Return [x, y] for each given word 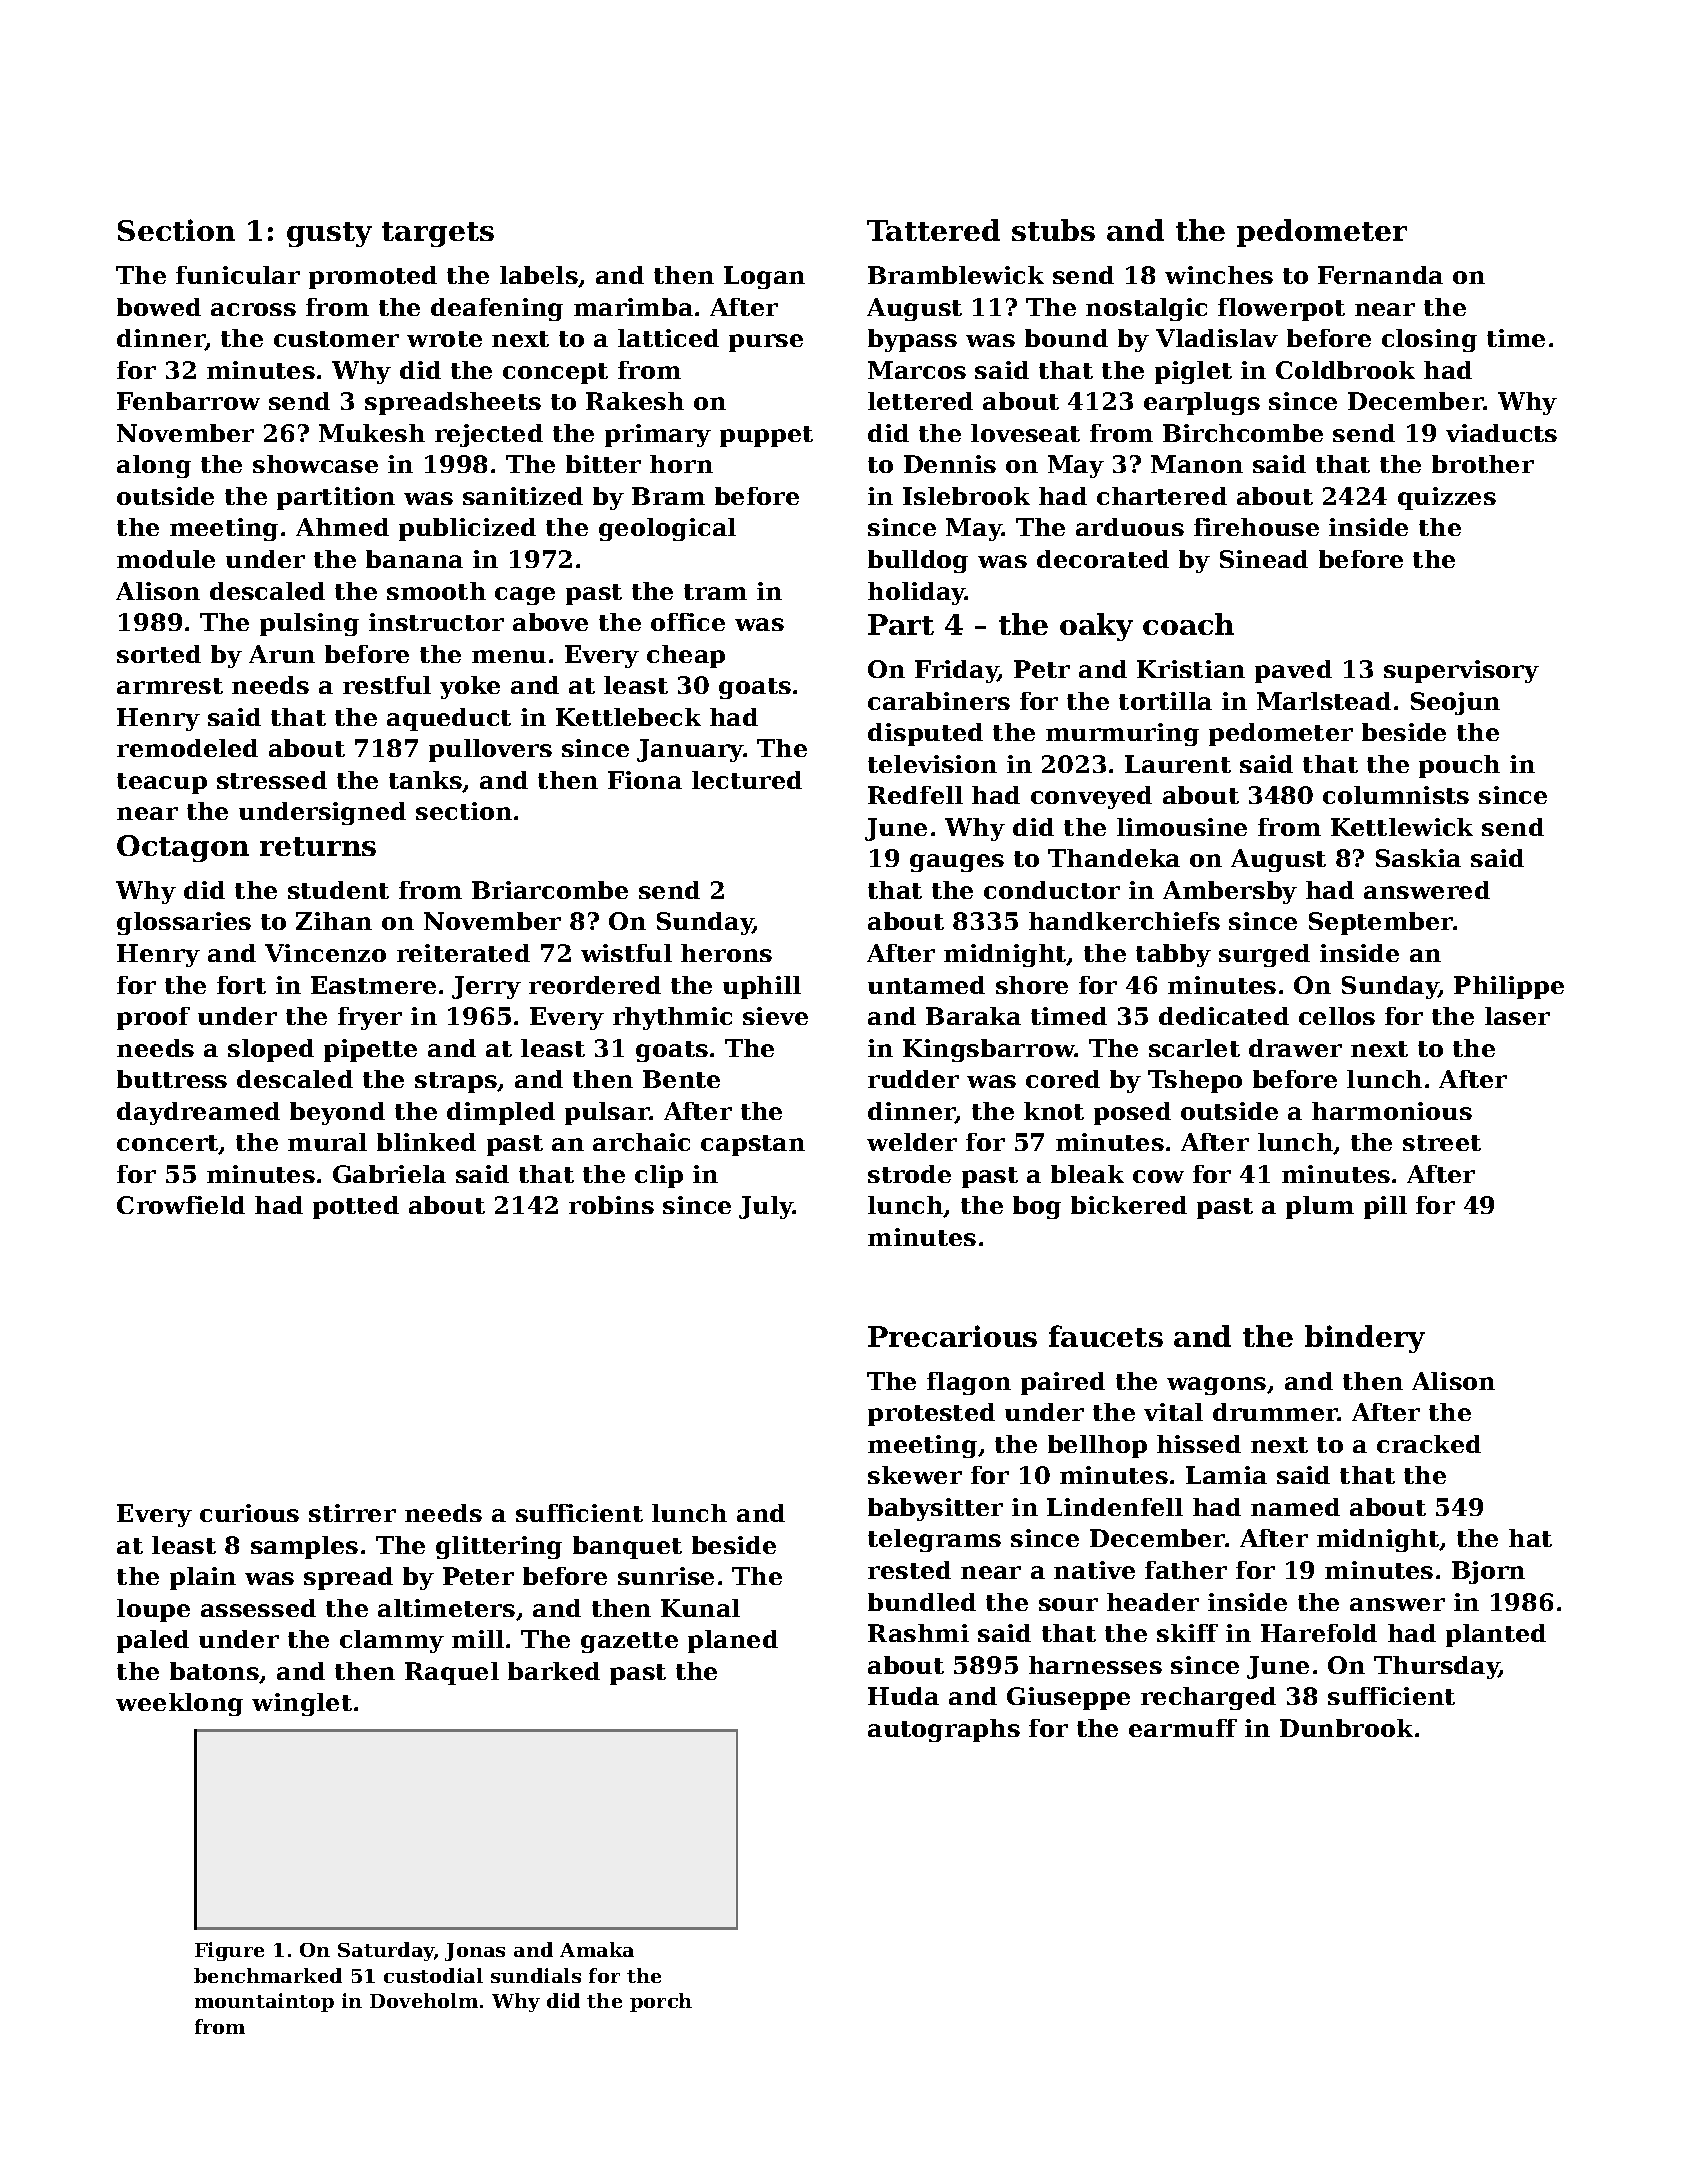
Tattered [933, 230]
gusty [329, 234]
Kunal [700, 1608]
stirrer [352, 1513]
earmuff [1183, 1728]
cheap [686, 656]
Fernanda [1380, 275]
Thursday [1436, 1667]
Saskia [1418, 858]
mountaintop [264, 2002]
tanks [426, 781]
